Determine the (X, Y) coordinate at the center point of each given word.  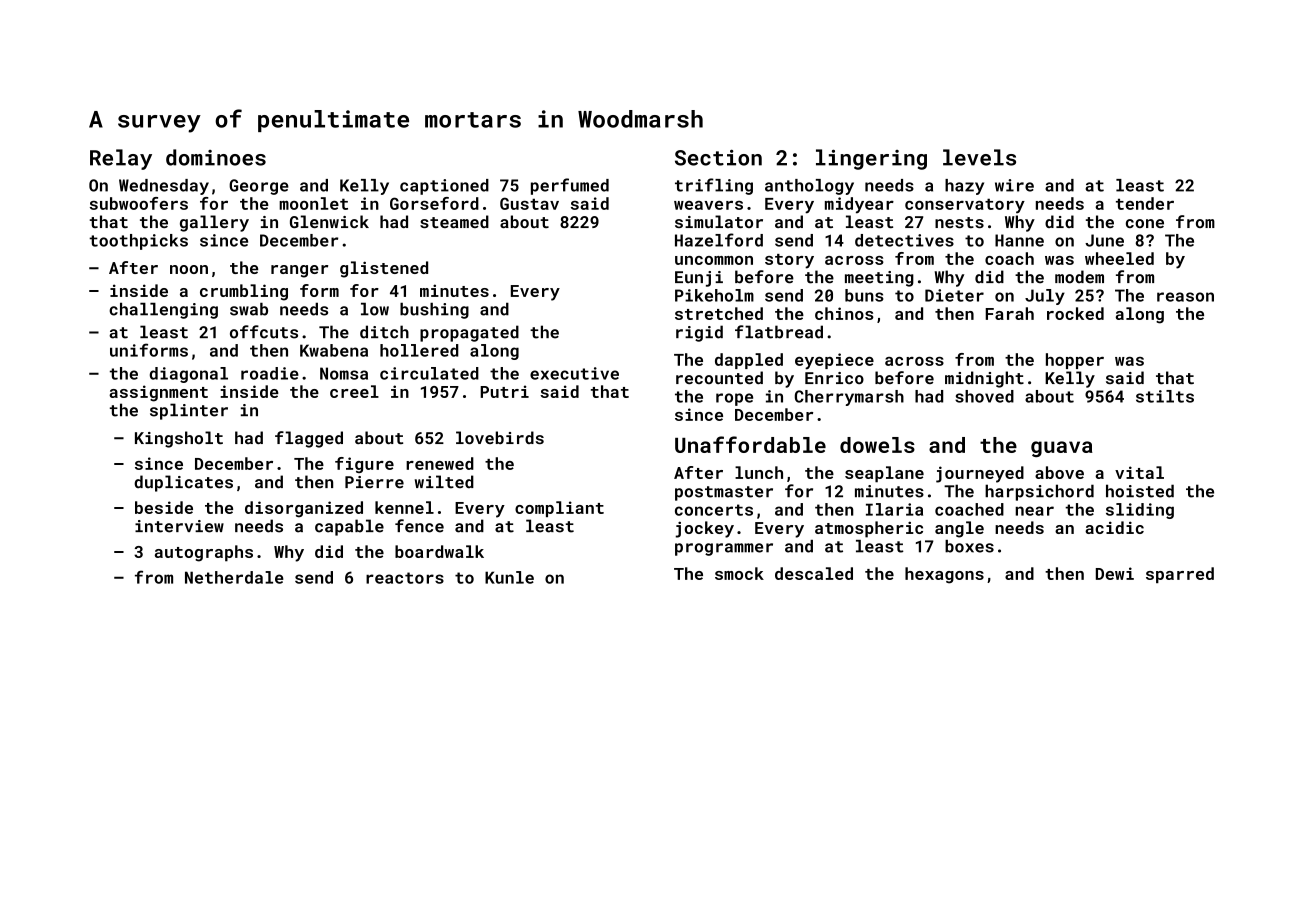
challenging (163, 310)
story (789, 261)
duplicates (183, 483)
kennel (404, 507)
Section (718, 158)
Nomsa (344, 373)
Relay (121, 159)
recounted (719, 378)
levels (979, 157)
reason (1185, 297)
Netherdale (234, 577)
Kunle (509, 577)
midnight (984, 379)
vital (1139, 472)
